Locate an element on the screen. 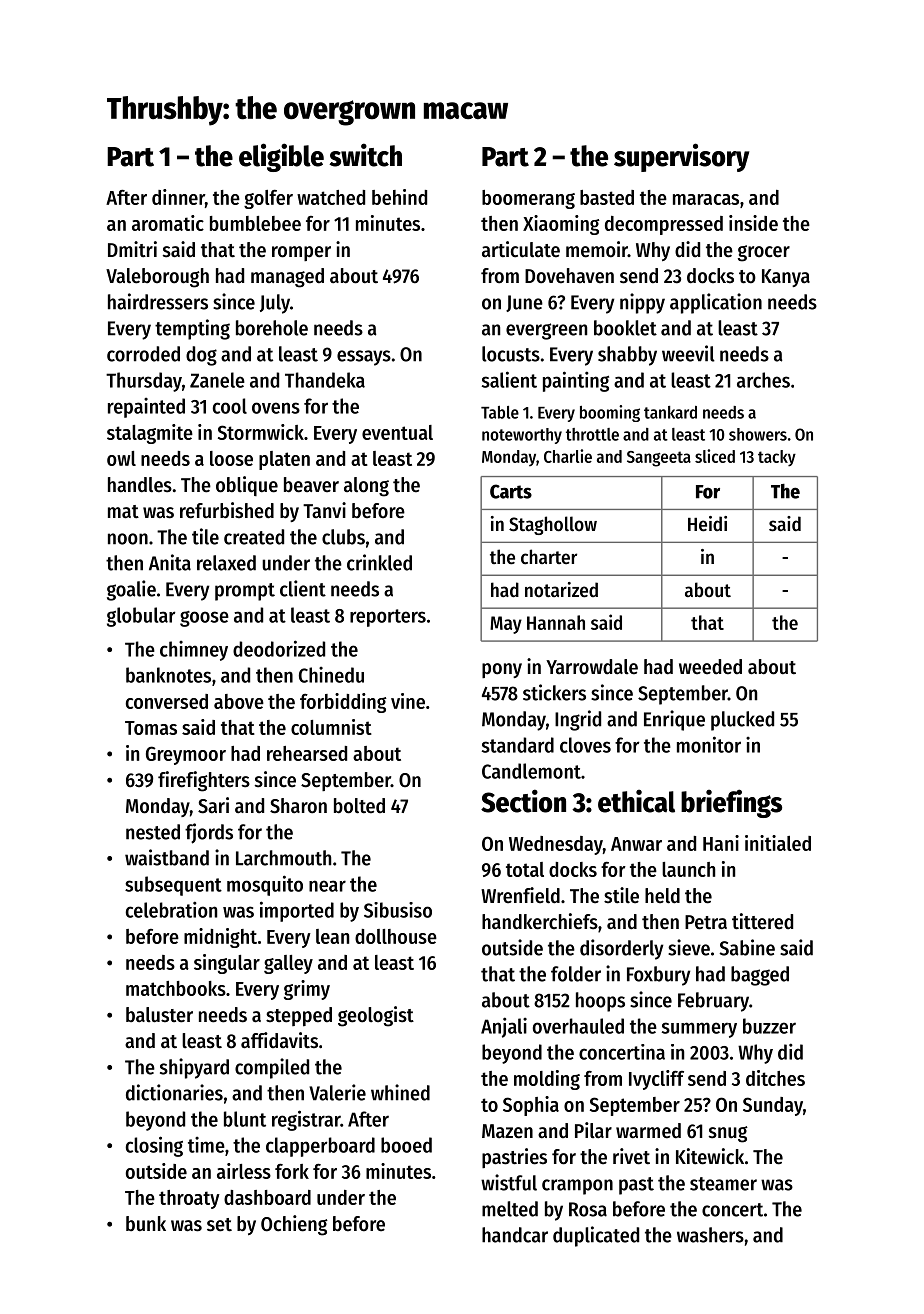  Heidi is located at coordinates (707, 524).
